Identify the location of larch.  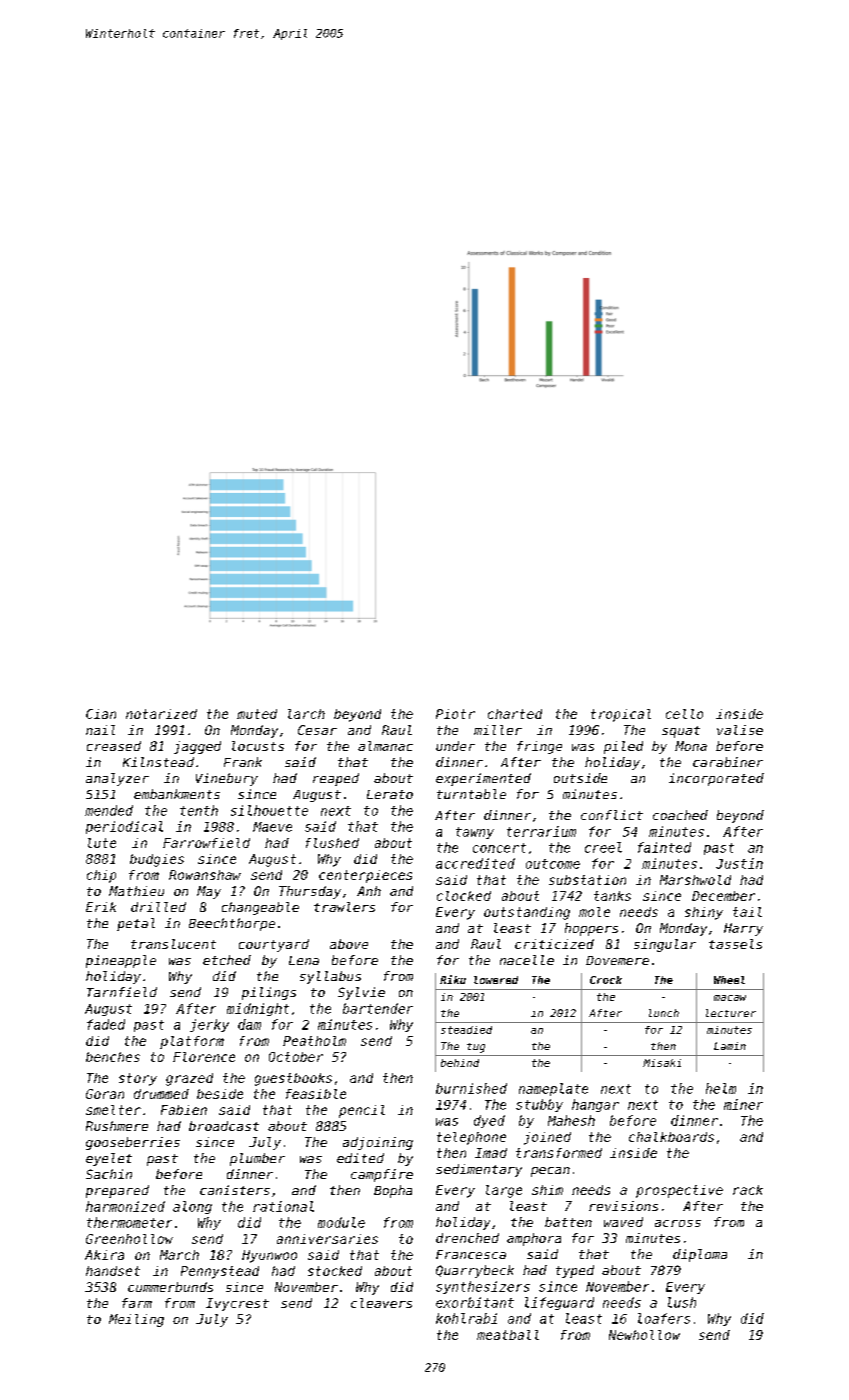
(306, 714).
